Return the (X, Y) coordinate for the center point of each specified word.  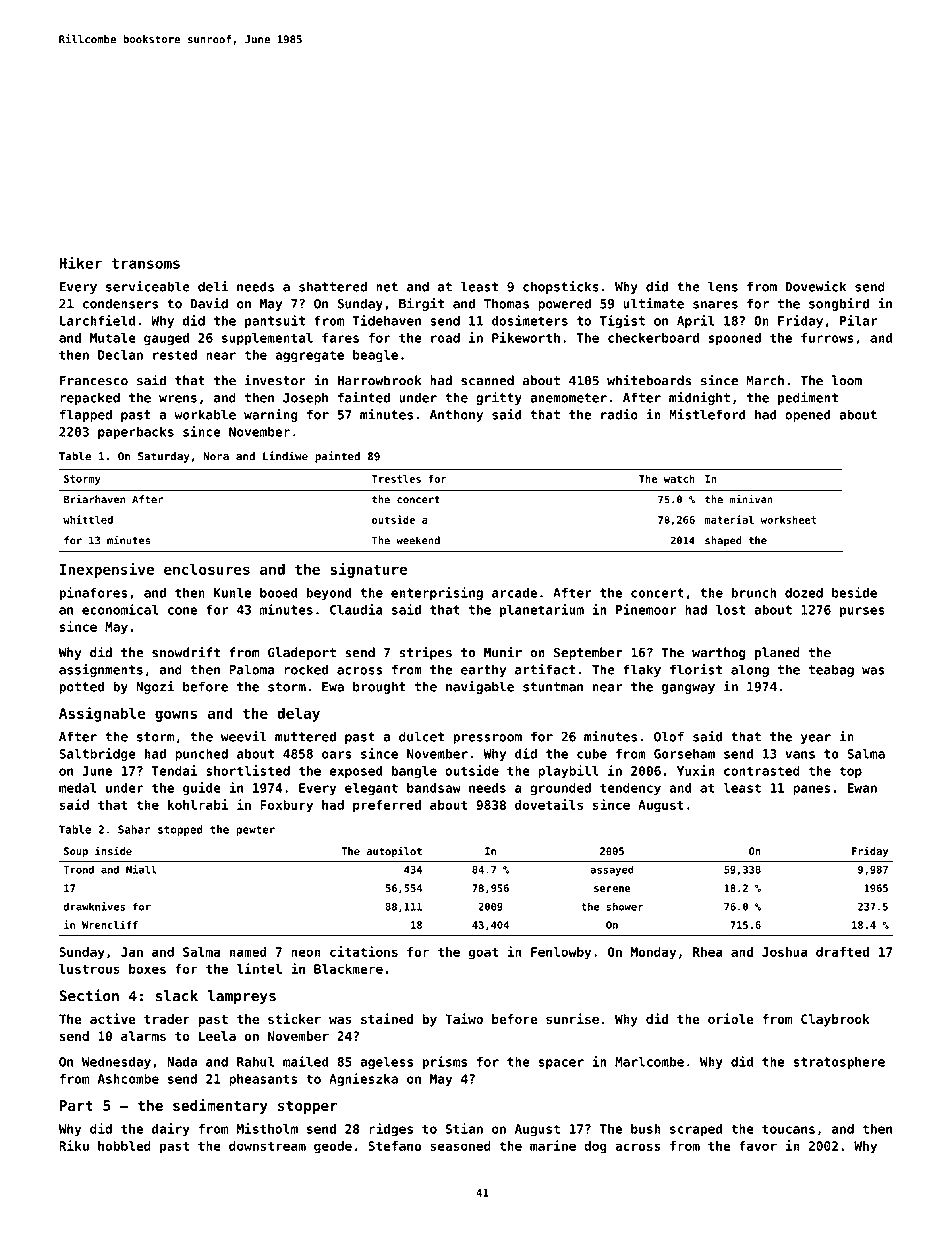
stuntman (553, 687)
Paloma (251, 669)
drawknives (94, 906)
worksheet (788, 520)
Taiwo (464, 1018)
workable (205, 414)
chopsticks (561, 287)
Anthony (456, 415)
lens (723, 286)
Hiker (80, 263)
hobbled (124, 1146)
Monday (653, 953)
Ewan (862, 788)
